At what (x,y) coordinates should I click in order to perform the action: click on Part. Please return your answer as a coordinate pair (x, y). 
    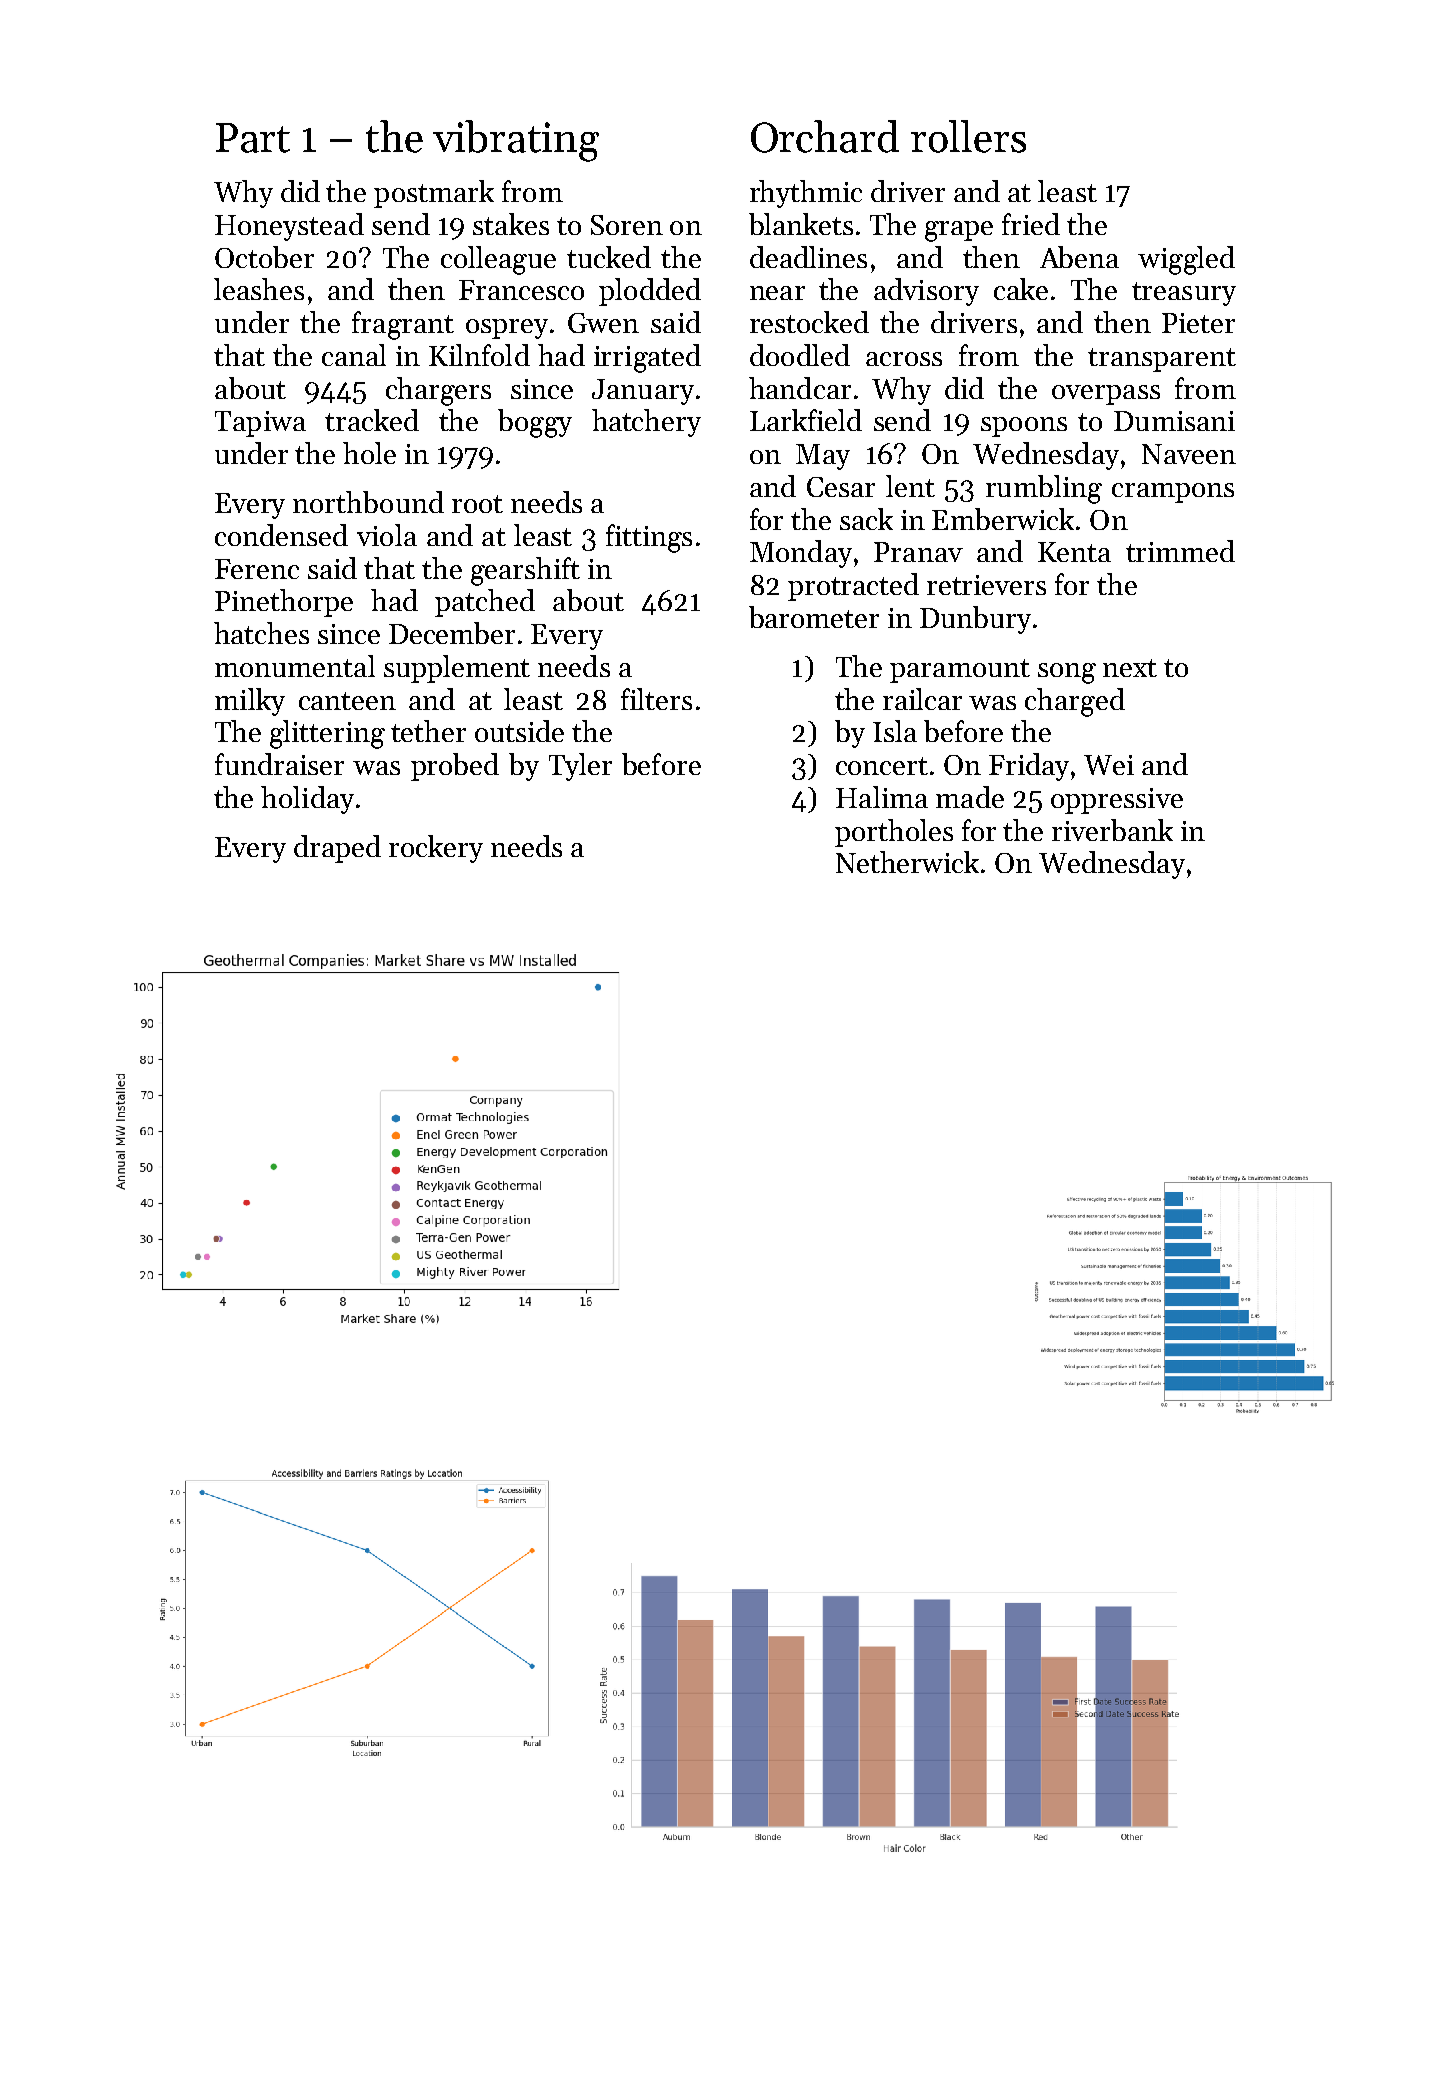
    Looking at the image, I should click on (253, 138).
